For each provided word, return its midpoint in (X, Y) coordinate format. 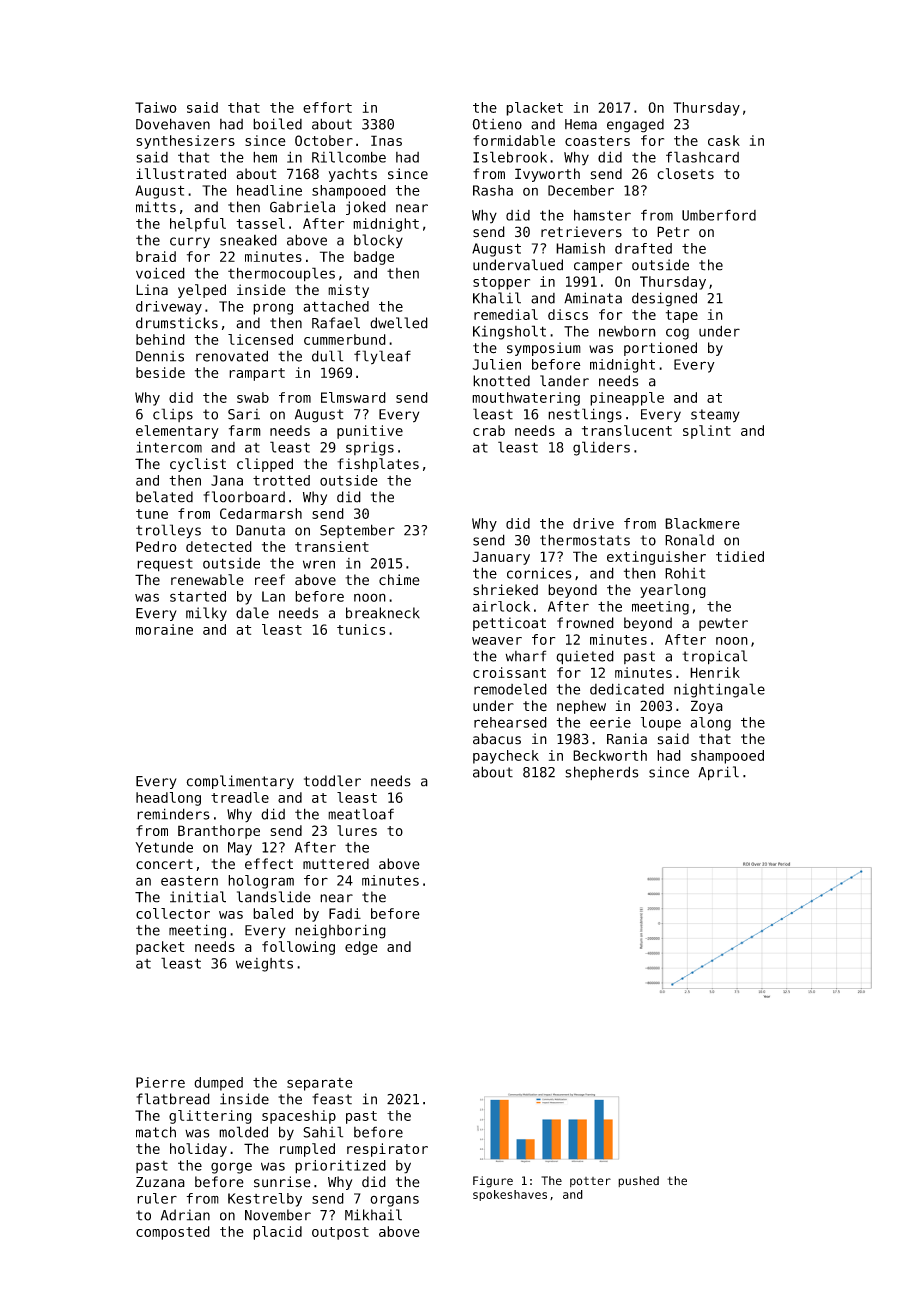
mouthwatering (526, 399)
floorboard (244, 497)
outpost (340, 1233)
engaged (635, 126)
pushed (638, 1181)
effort (327, 107)
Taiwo (156, 107)
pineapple (627, 399)
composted (173, 1233)
